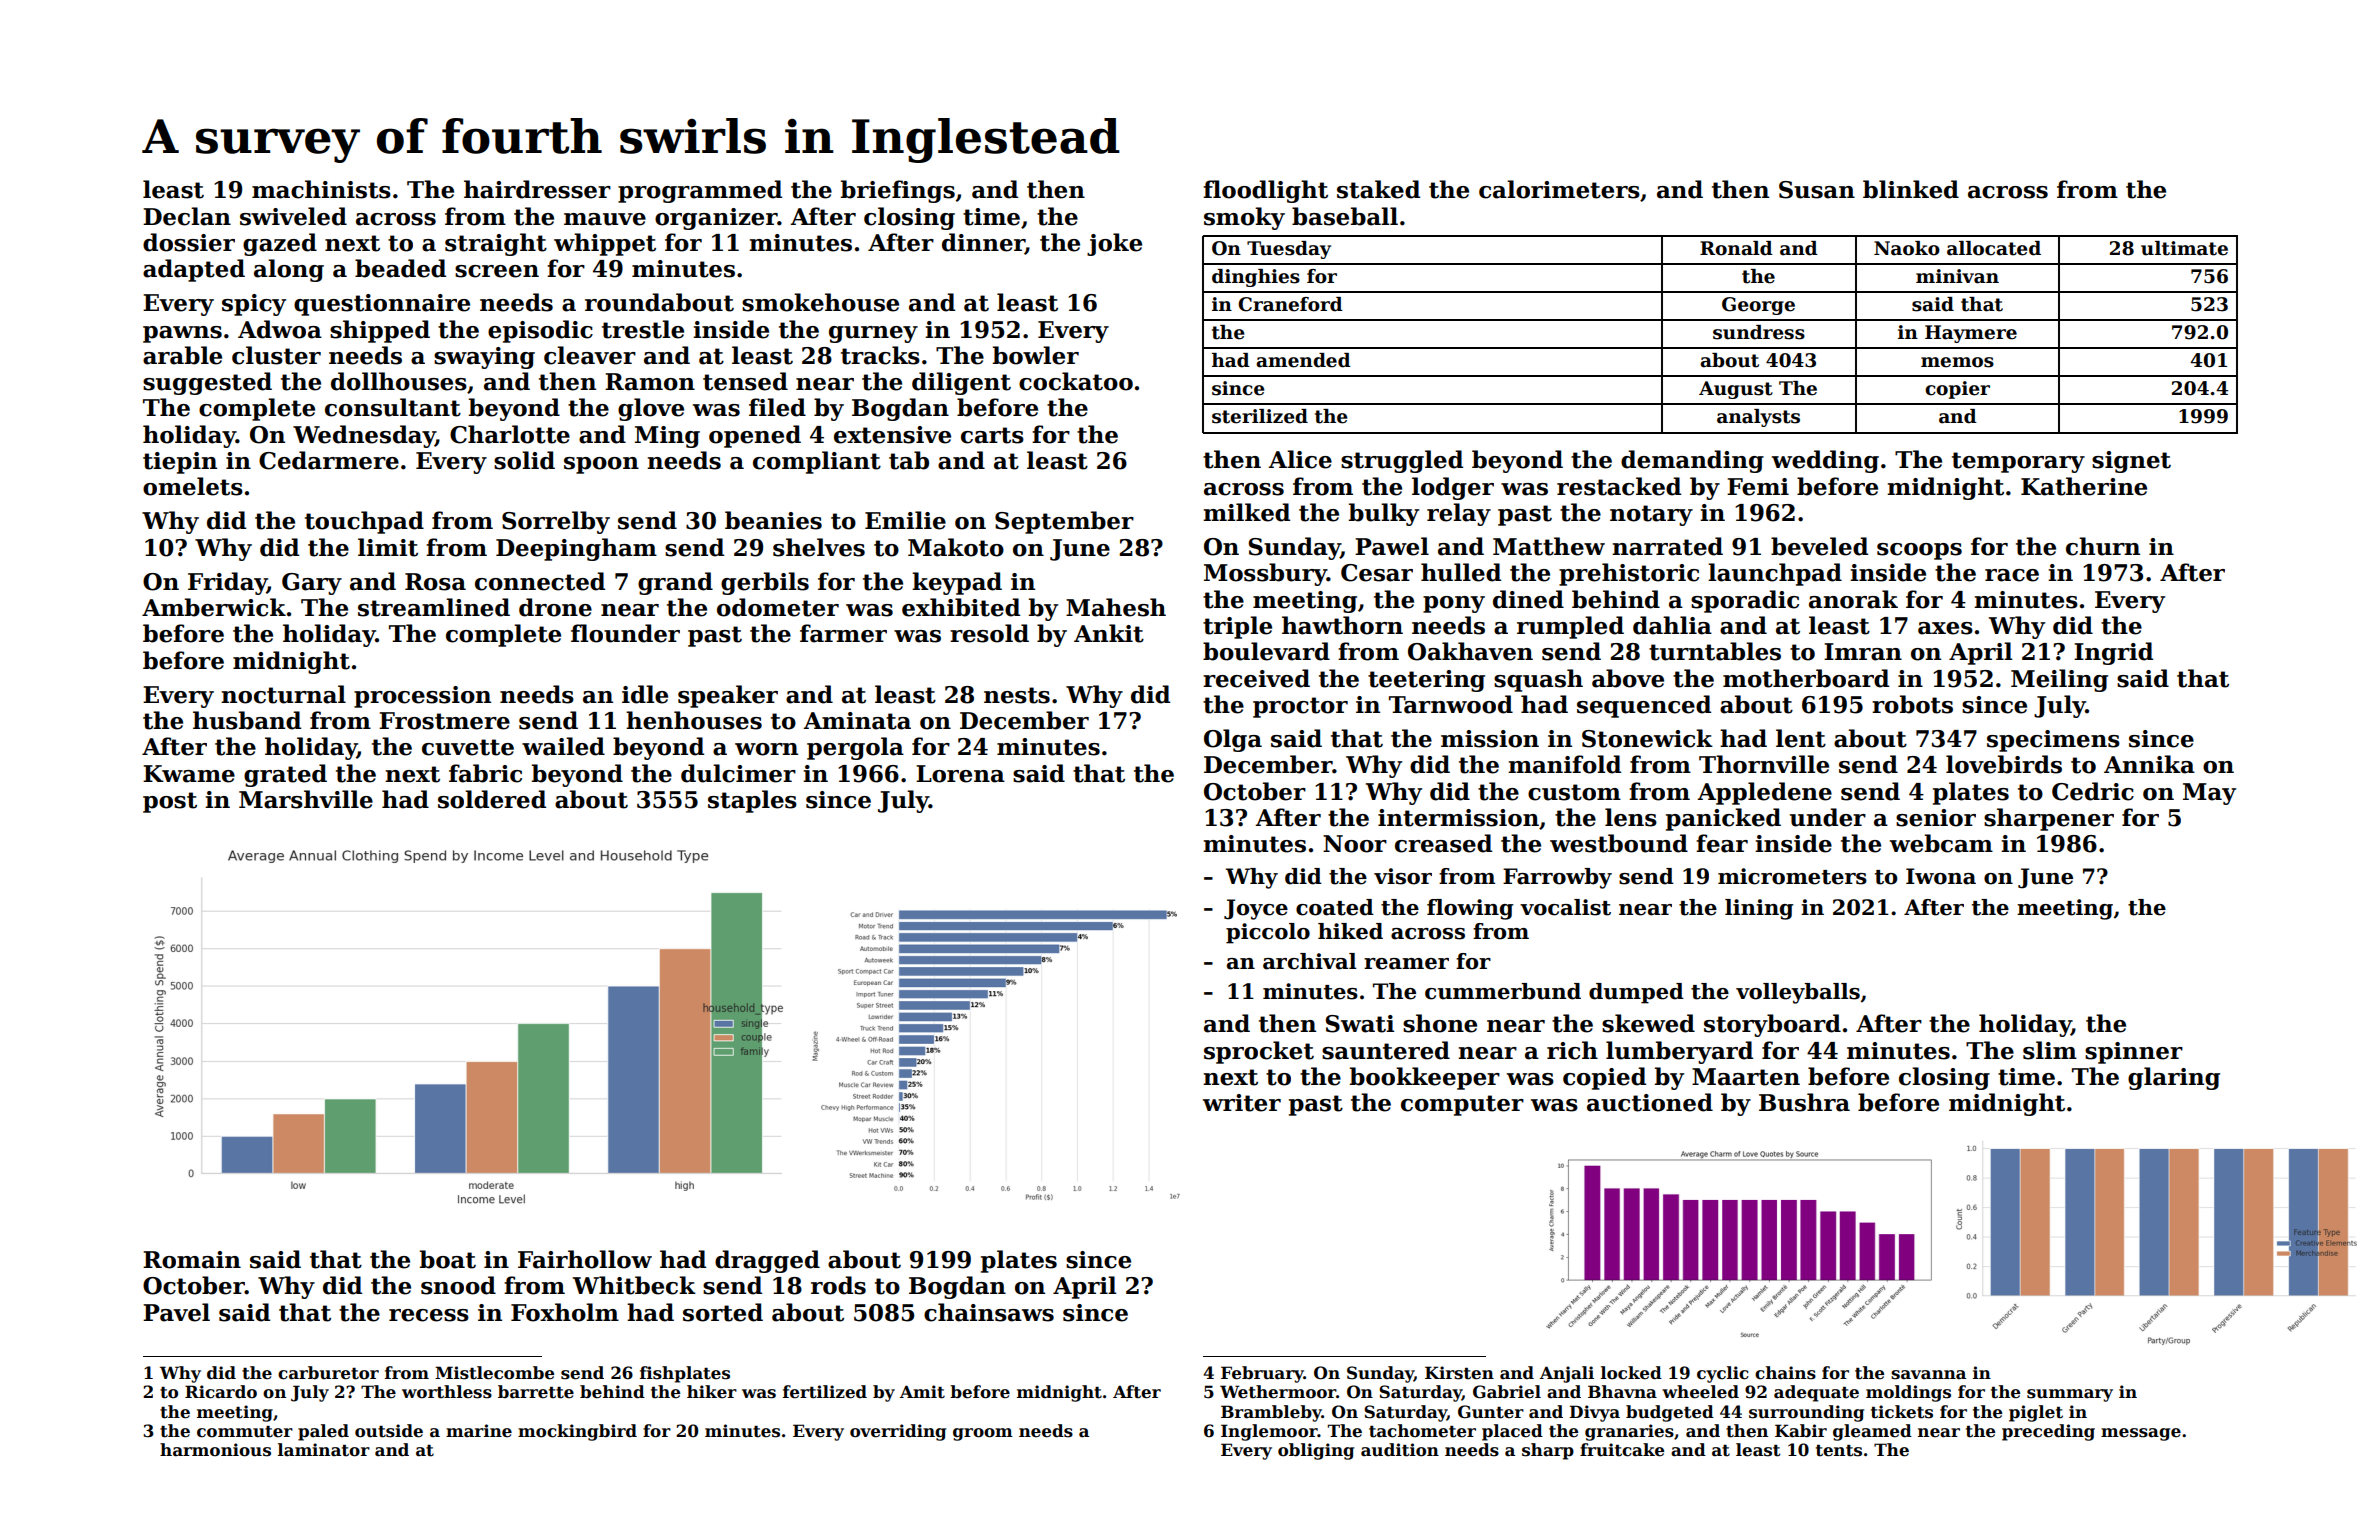 The height and width of the screenshot is (1540, 2380). I want to click on demanding, so click(1692, 461).
